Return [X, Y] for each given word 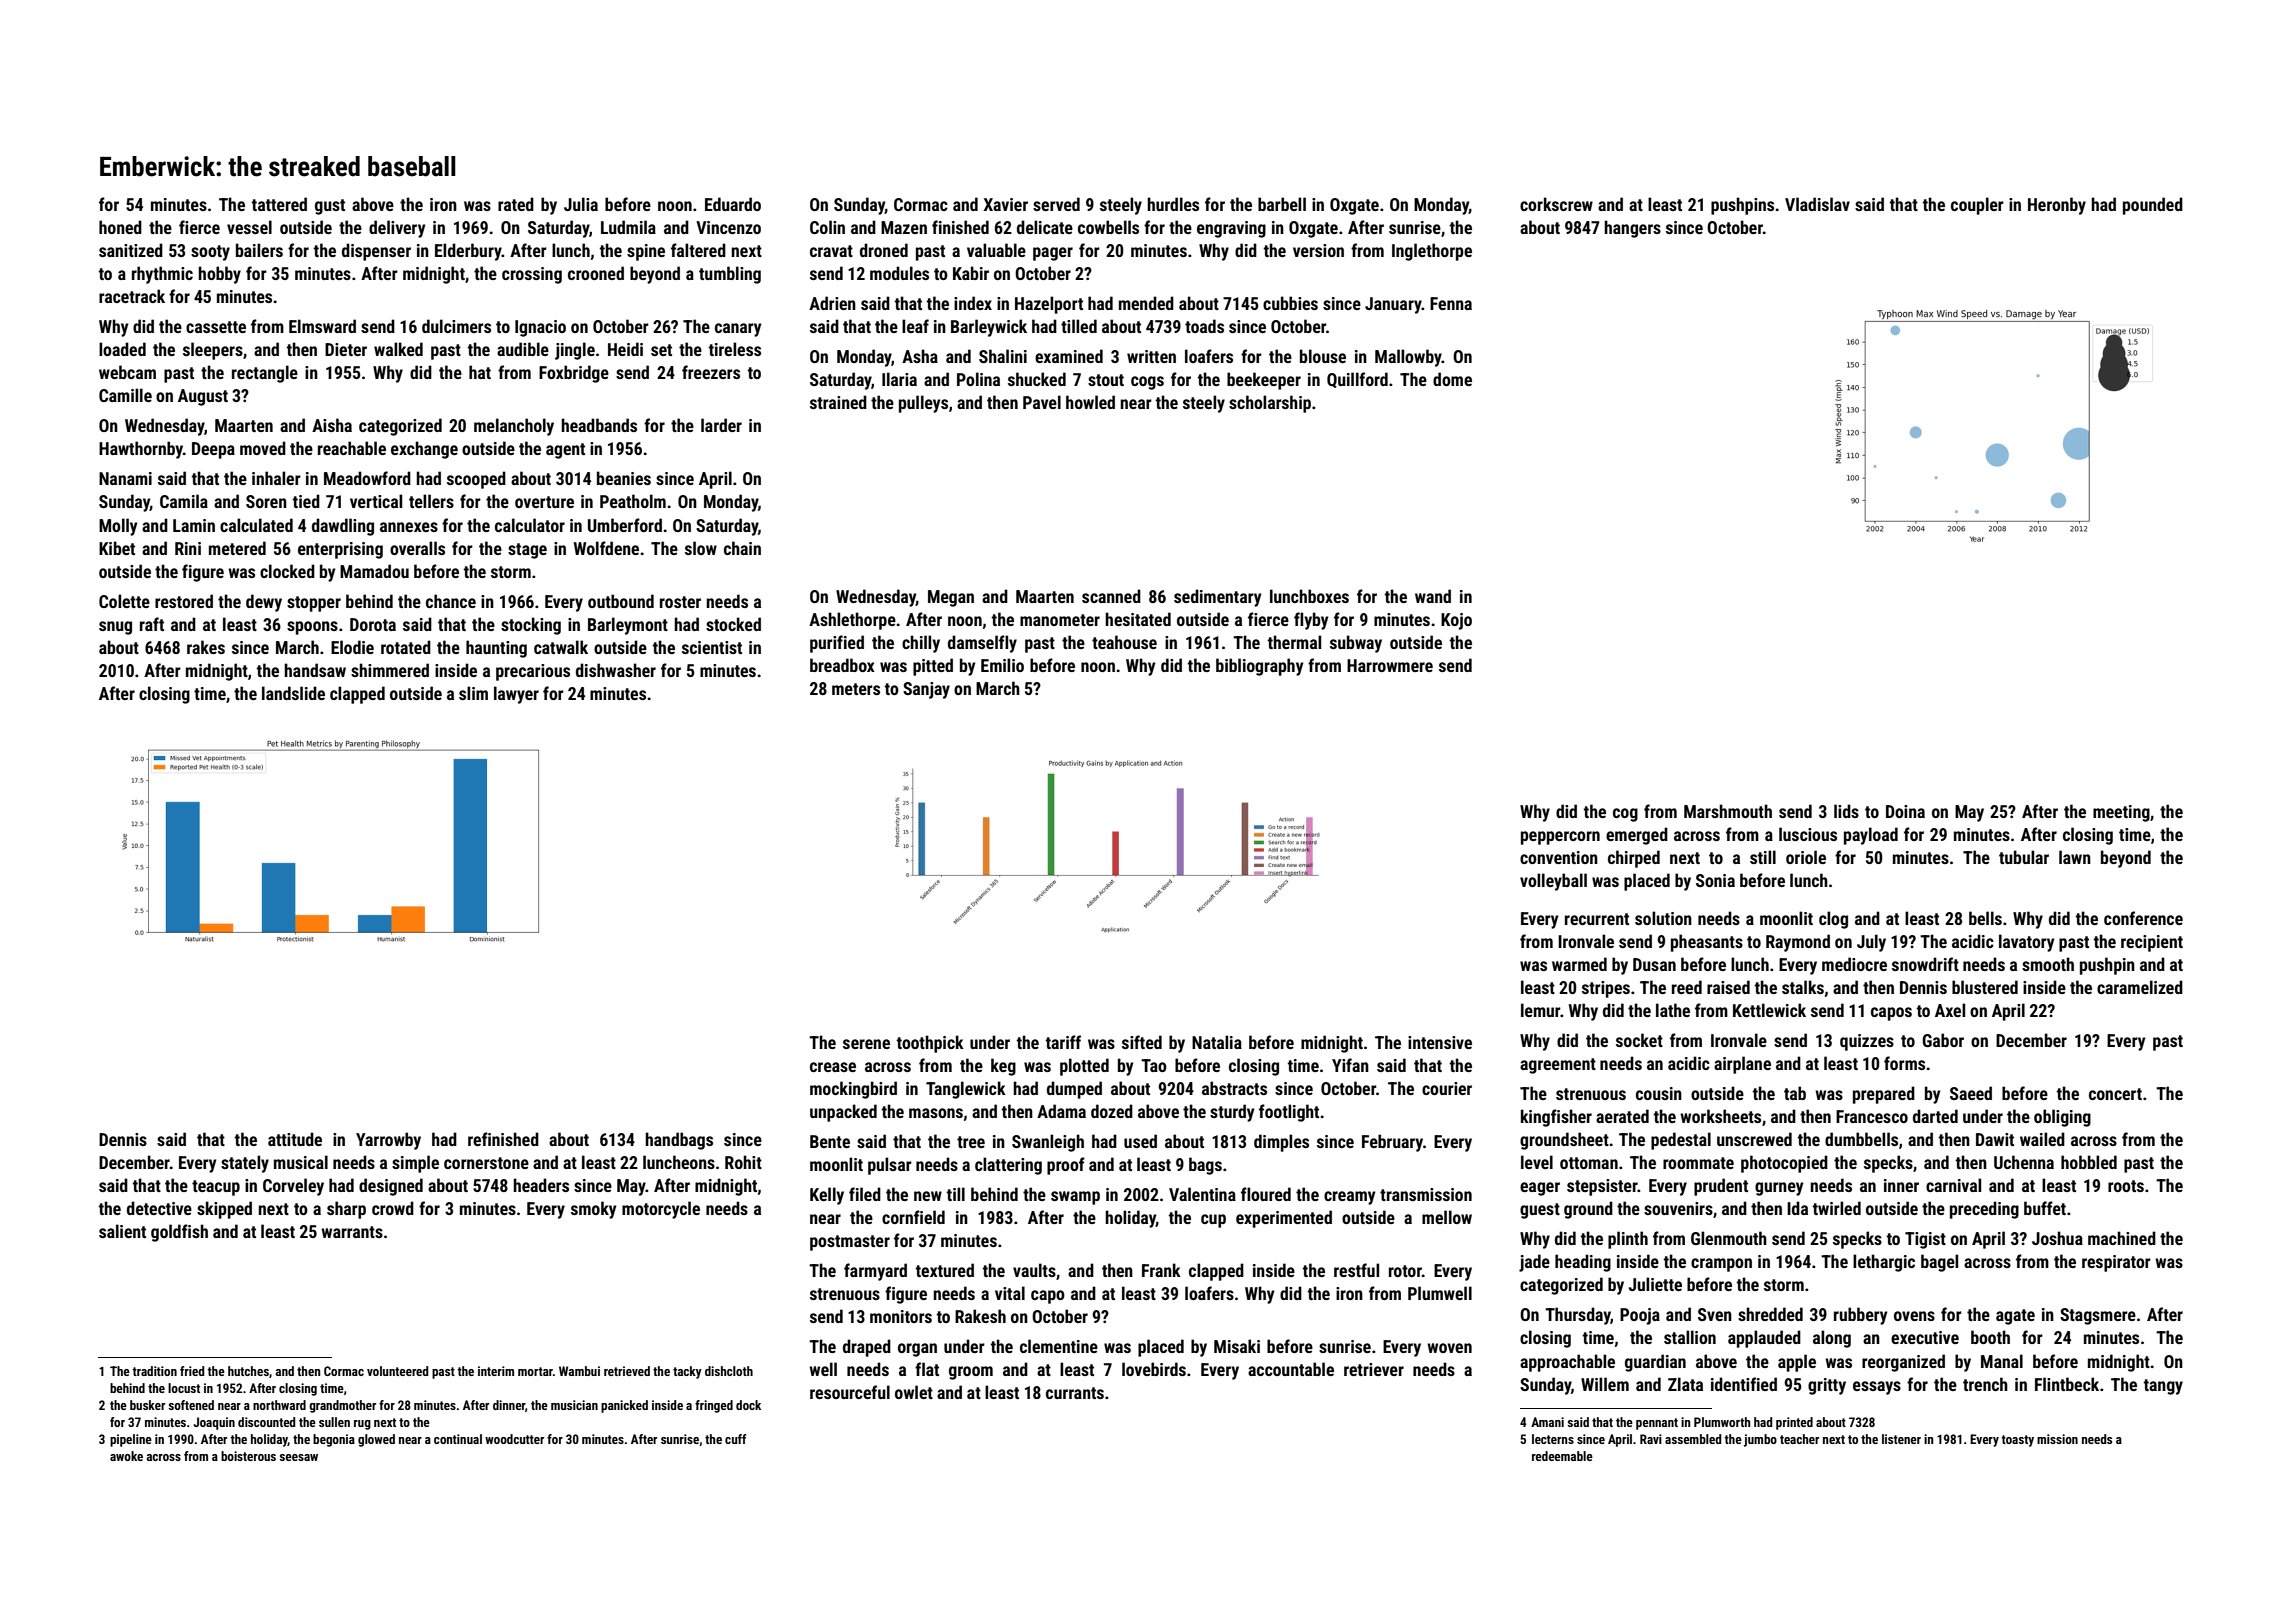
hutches [248, 1371]
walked [398, 349]
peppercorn [1560, 838]
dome [1452, 379]
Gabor [1943, 1040]
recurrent [1597, 919]
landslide [293, 693]
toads [1204, 326]
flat [927, 1369]
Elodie [352, 647]
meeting [2121, 813]
